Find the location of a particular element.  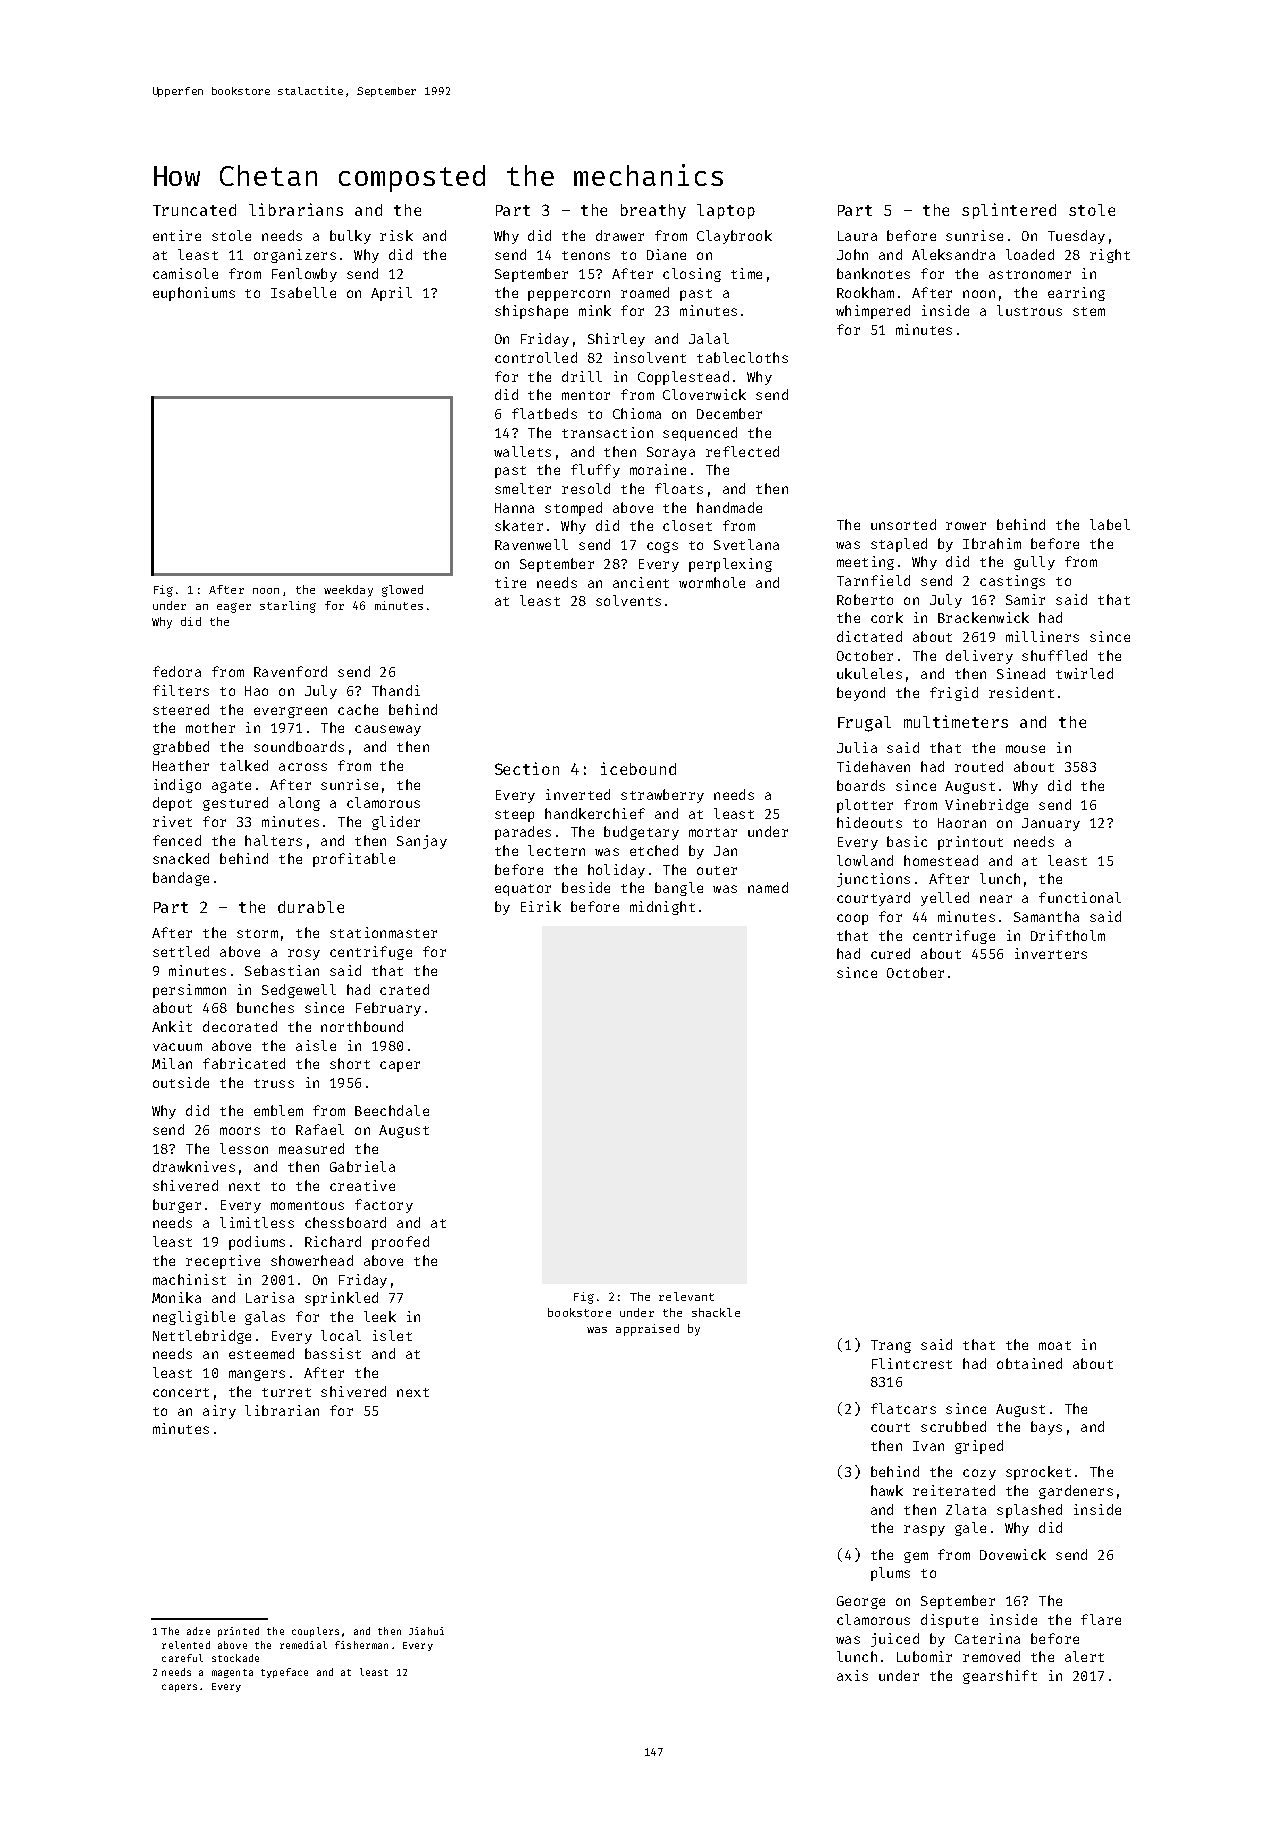

controlled is located at coordinates (536, 357).
